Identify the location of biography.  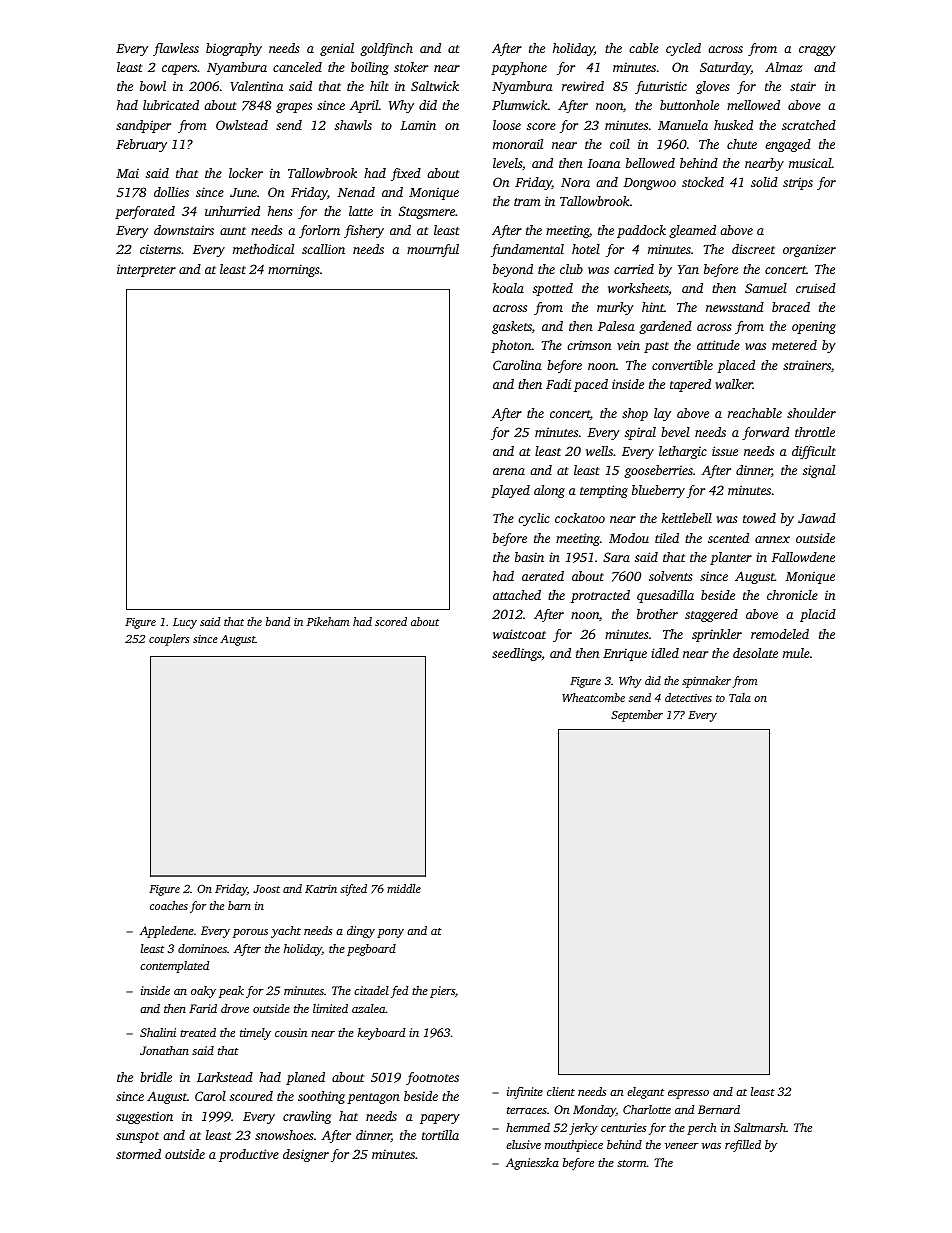
(234, 49).
